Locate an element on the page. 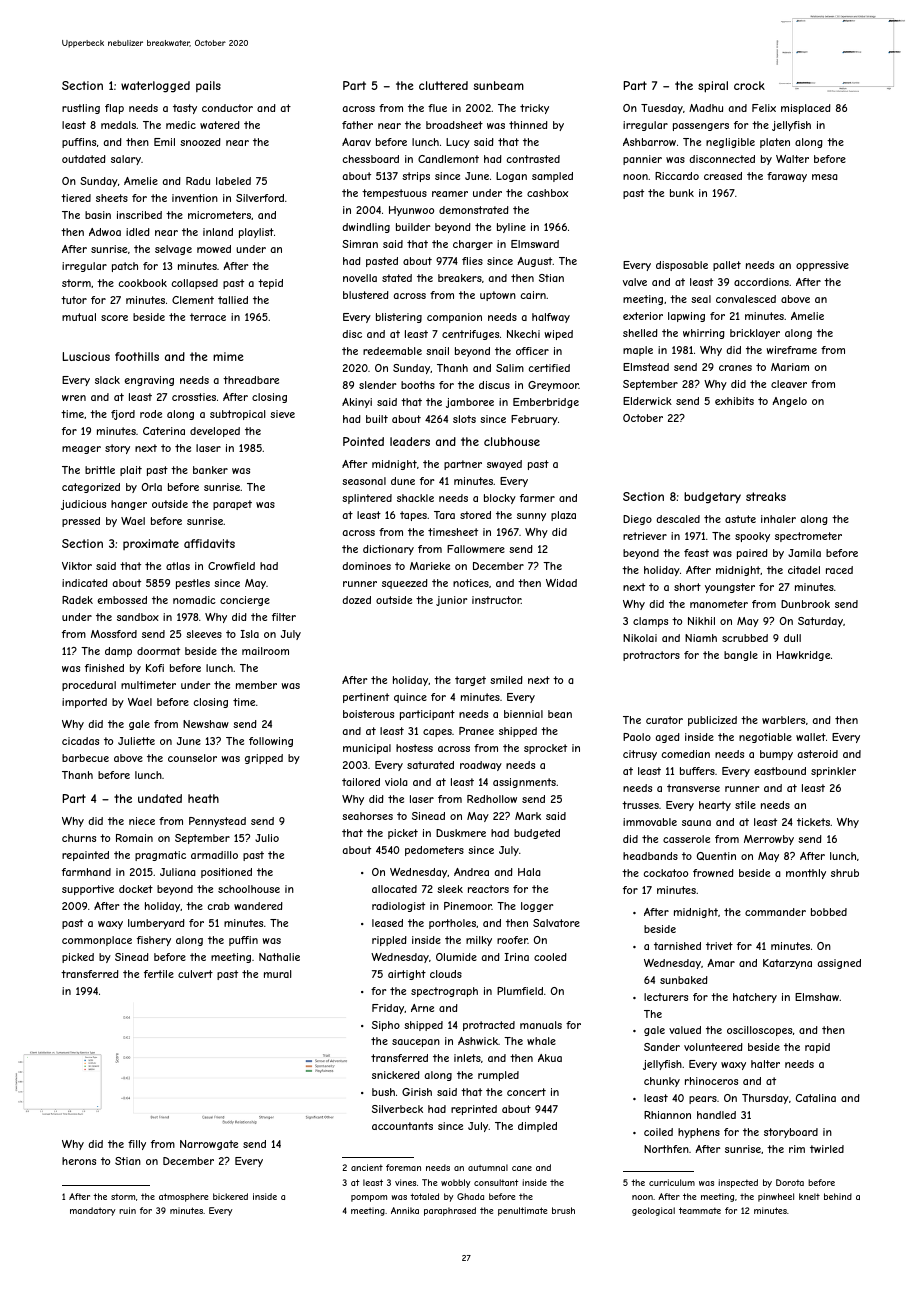 The height and width of the document is (1308, 924). wren is located at coordinates (74, 398).
